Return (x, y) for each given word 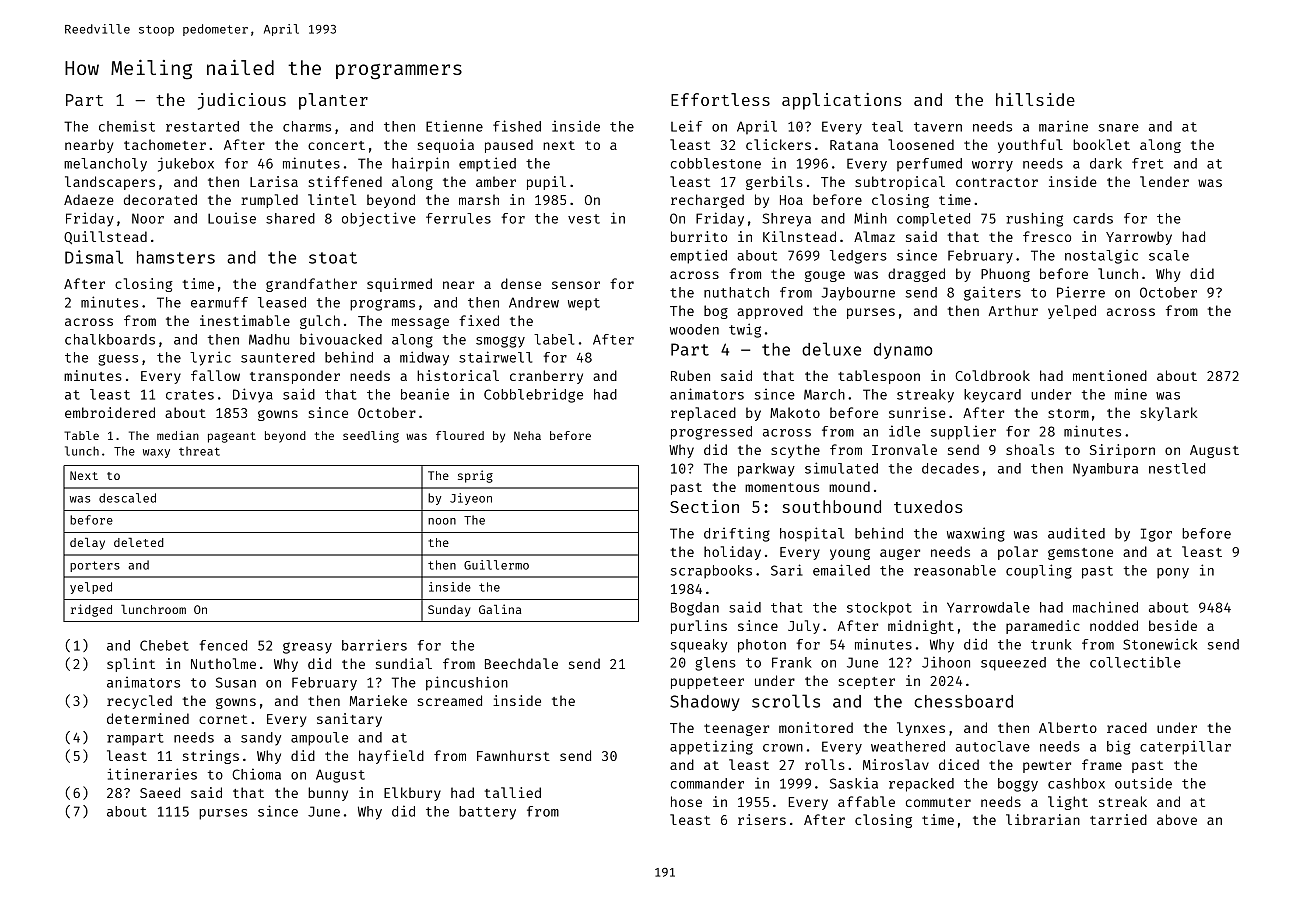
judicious (242, 101)
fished (517, 126)
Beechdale (521, 663)
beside (1173, 625)
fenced (223, 645)
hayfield (391, 757)
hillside (1035, 99)
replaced (703, 414)
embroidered (110, 412)
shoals (1030, 449)
